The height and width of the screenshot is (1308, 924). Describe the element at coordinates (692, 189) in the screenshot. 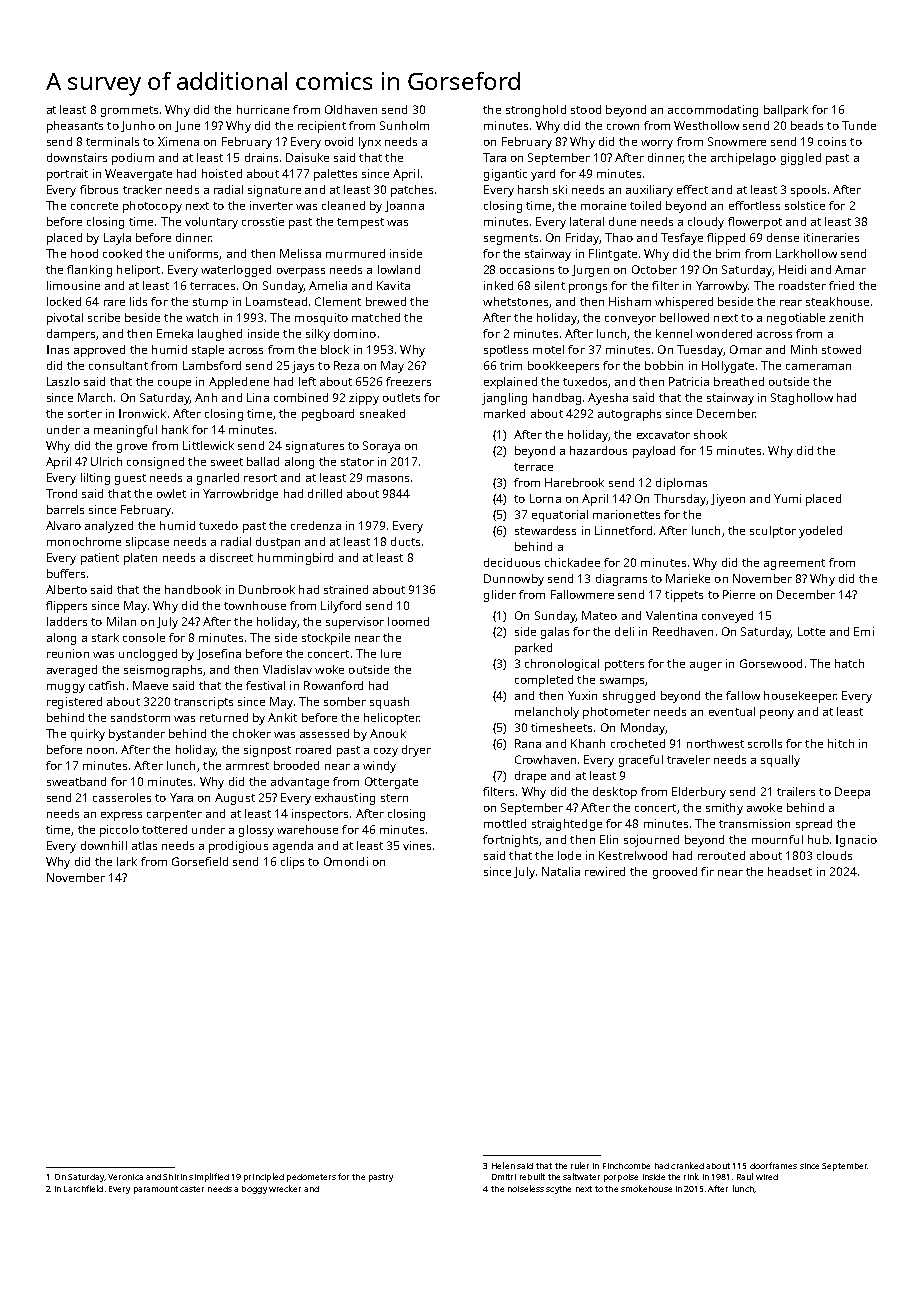

I see `effect` at that location.
